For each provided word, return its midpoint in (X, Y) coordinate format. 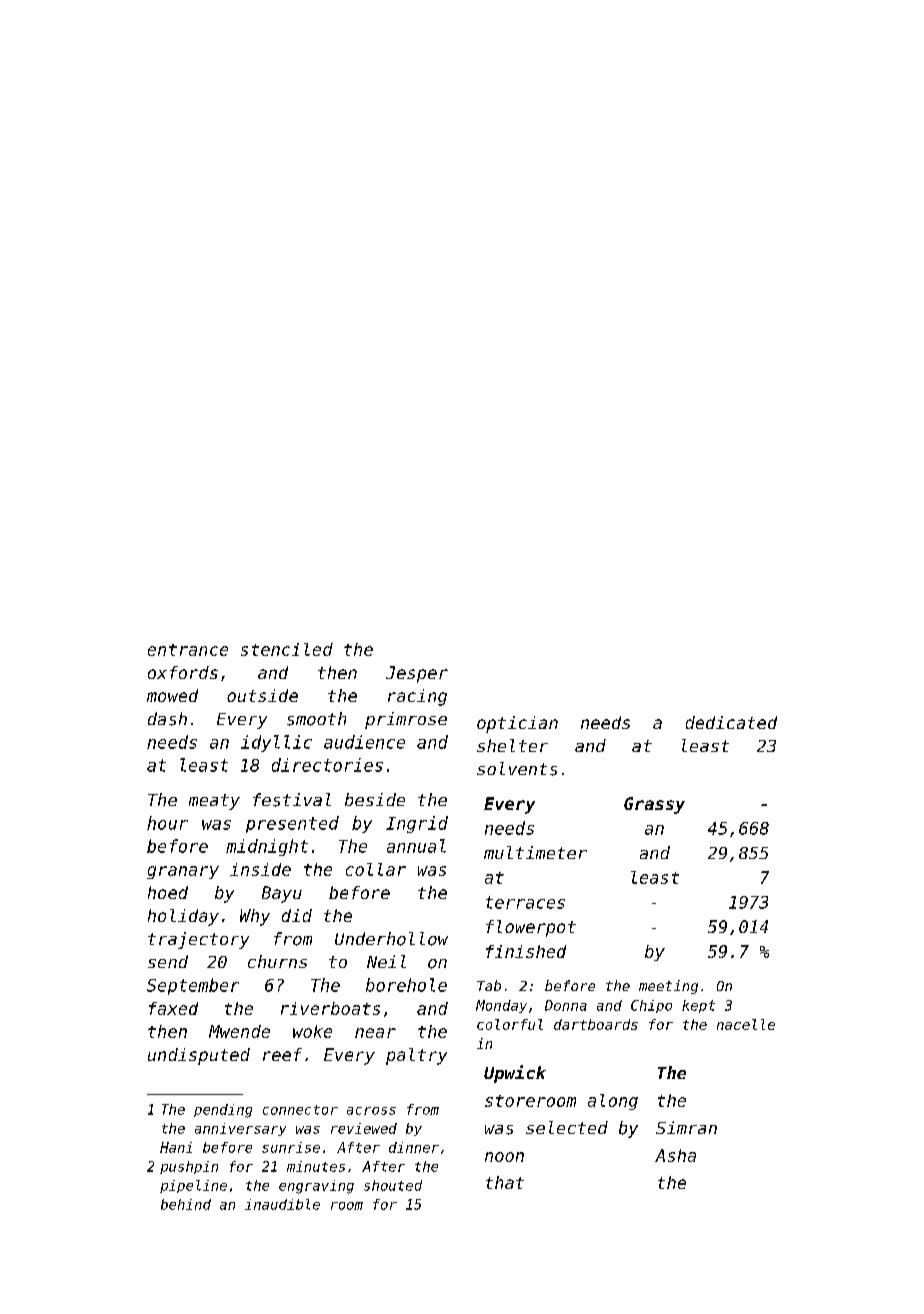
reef (282, 1054)
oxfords (183, 672)
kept (698, 1006)
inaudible (282, 1204)
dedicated (731, 722)
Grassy (654, 805)
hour (167, 823)
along (613, 1102)
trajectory (198, 940)
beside (375, 799)
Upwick (515, 1074)
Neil (386, 961)
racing (417, 697)
